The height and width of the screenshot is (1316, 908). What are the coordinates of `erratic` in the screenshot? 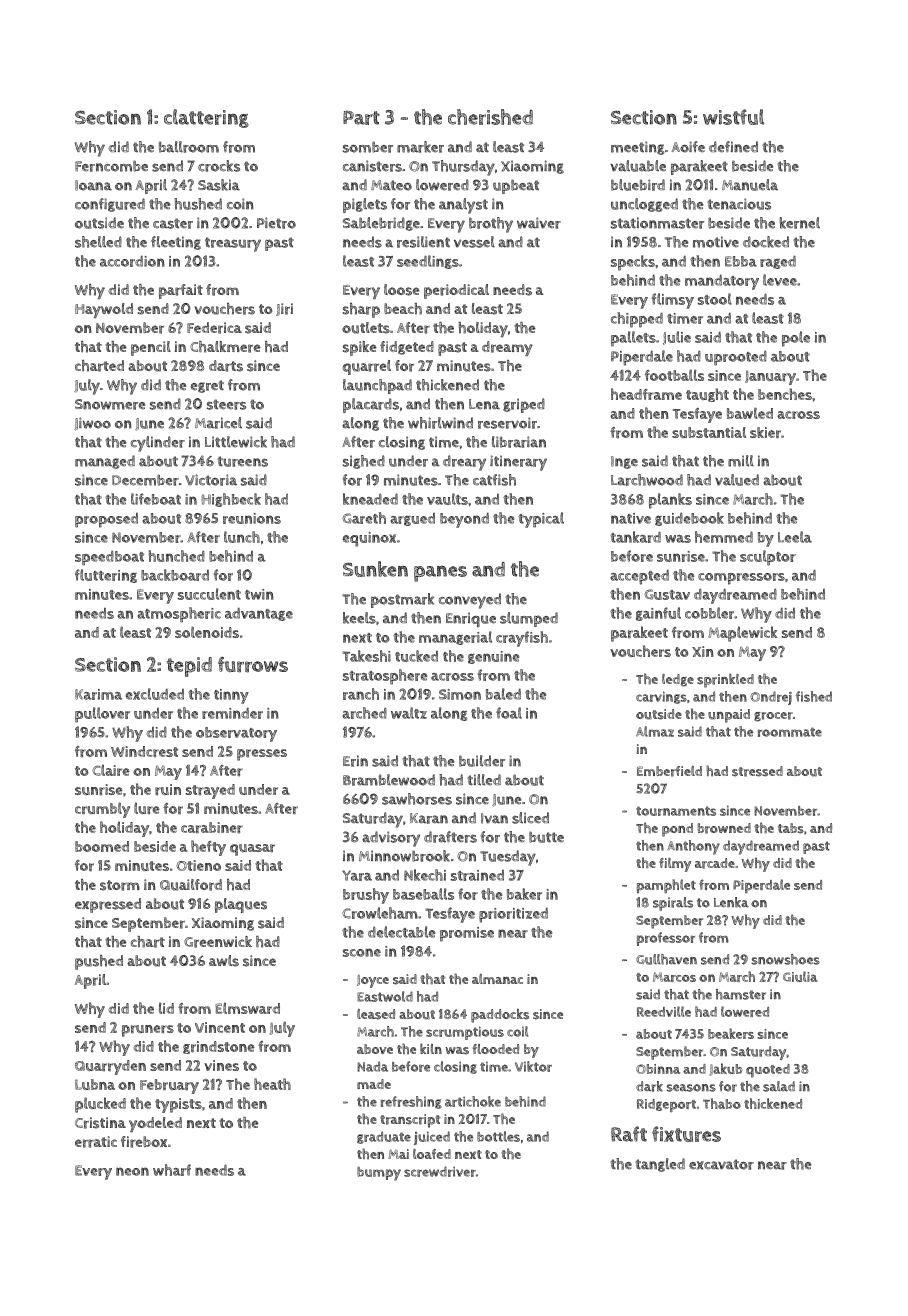 It's located at (96, 1142).
